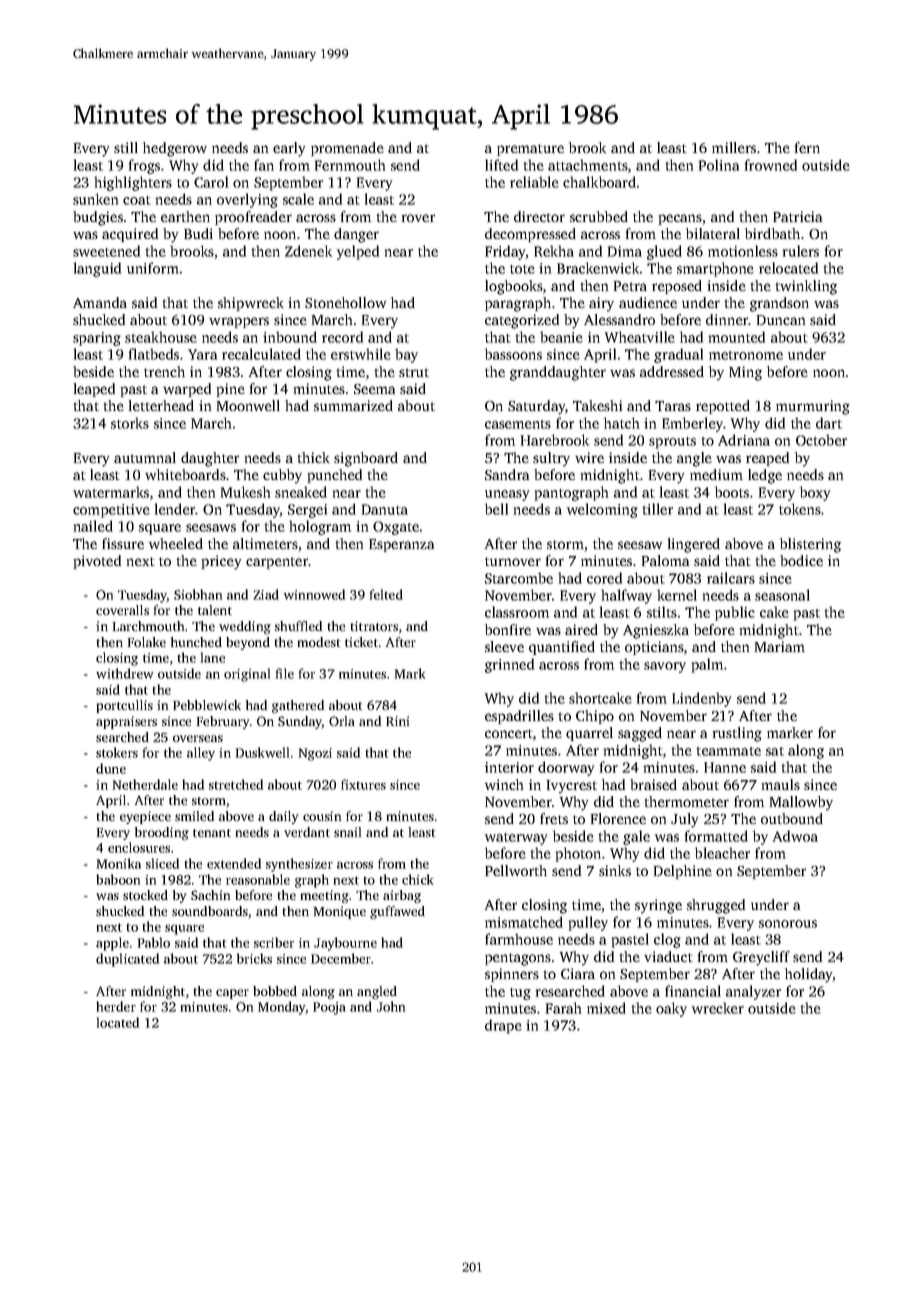 The image size is (924, 1314). What do you see at coordinates (508, 629) in the screenshot?
I see `bonfire` at bounding box center [508, 629].
